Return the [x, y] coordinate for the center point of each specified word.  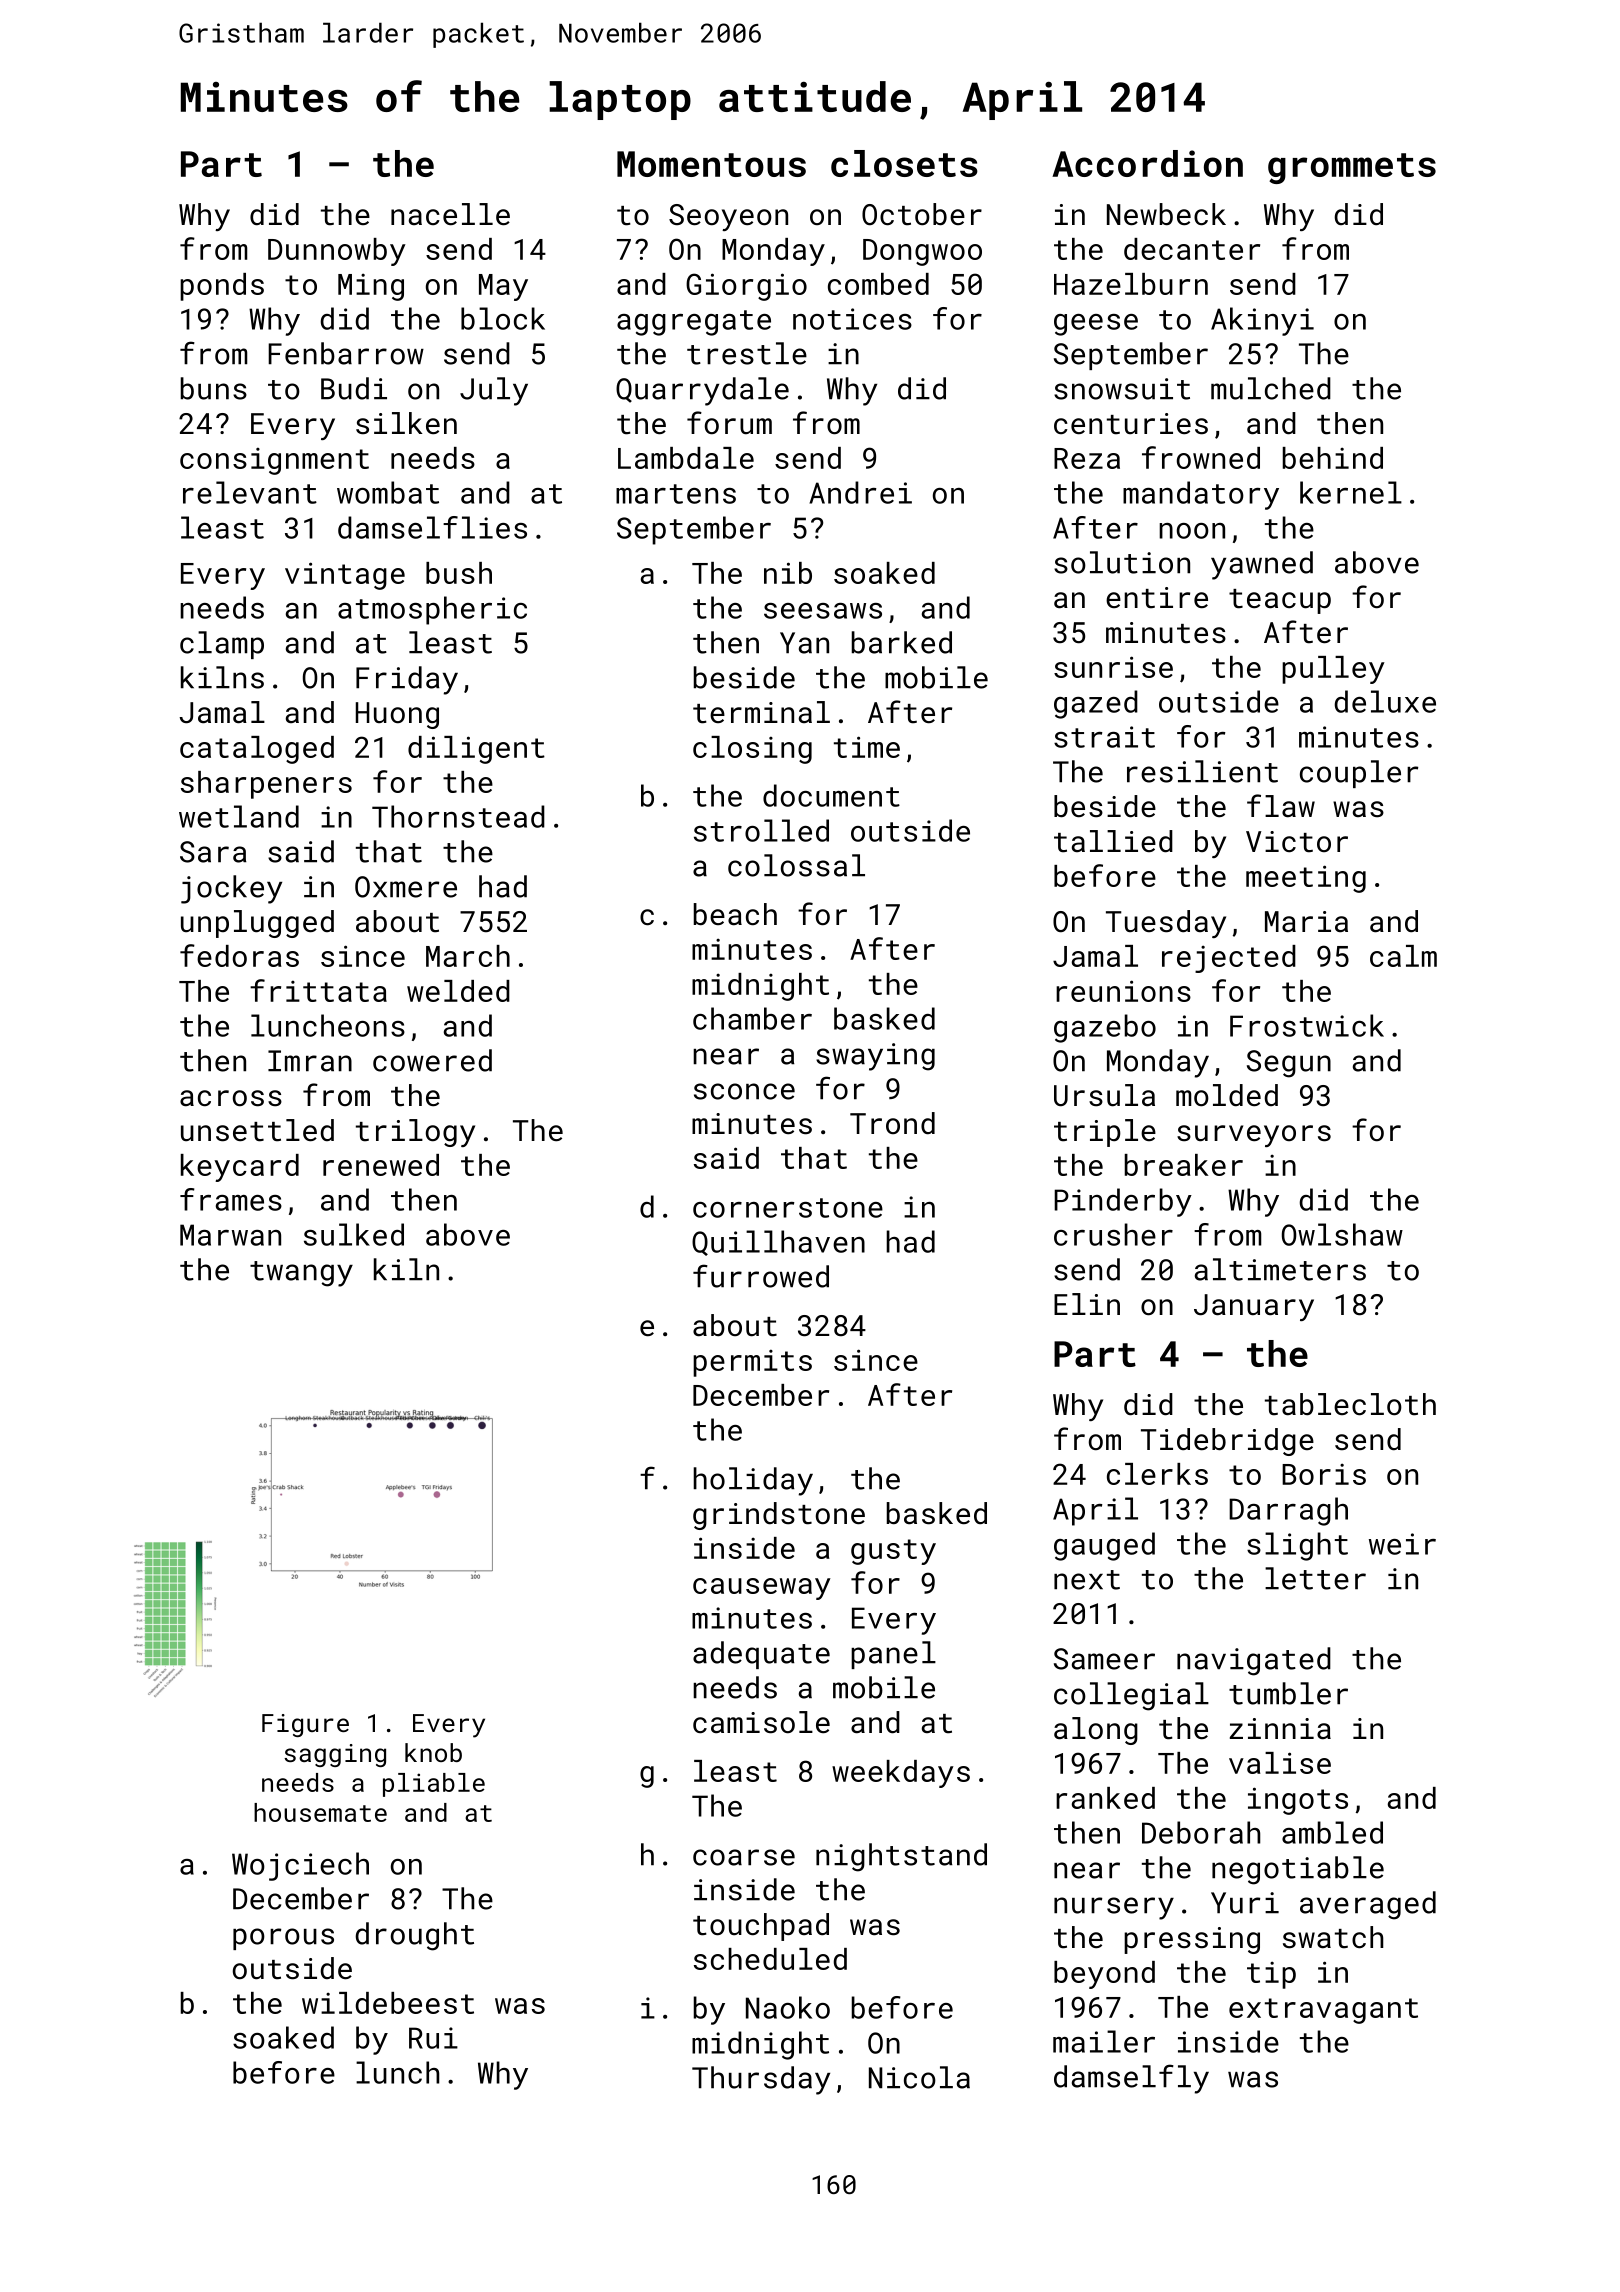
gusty [893, 1552]
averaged [1368, 1905]
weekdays [901, 1774]
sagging [335, 1755]
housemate [320, 1812]
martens [676, 494]
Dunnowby [337, 252]
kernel [1351, 492]
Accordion [1147, 163]
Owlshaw [1342, 1234]
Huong [397, 715]
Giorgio [746, 287]
